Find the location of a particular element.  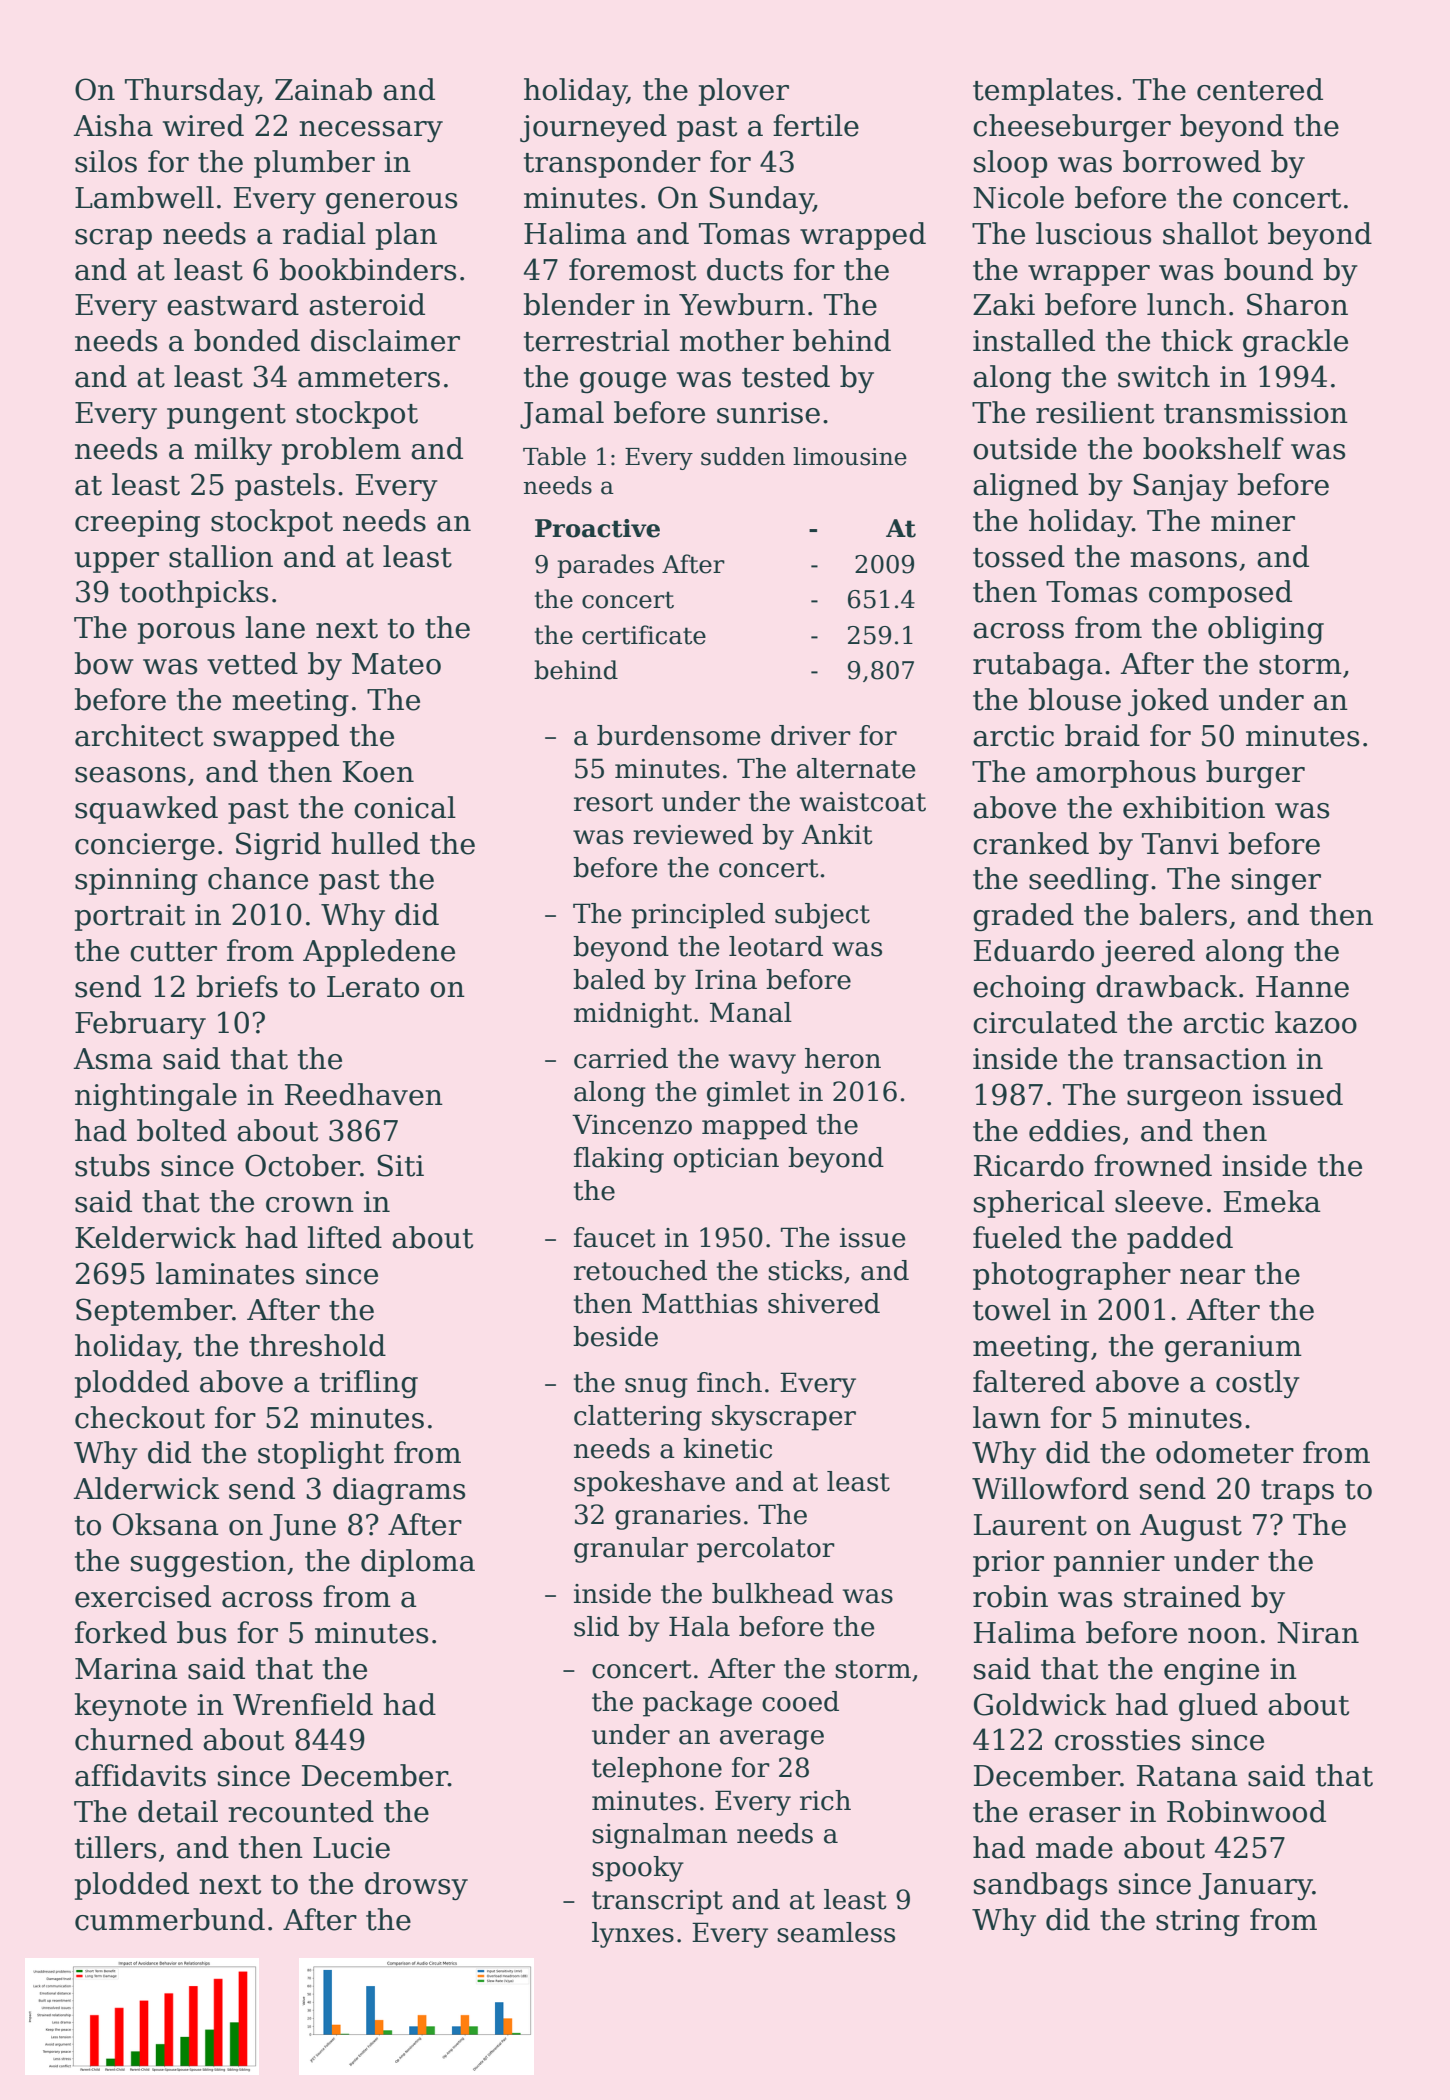

installed is located at coordinates (1034, 340).
